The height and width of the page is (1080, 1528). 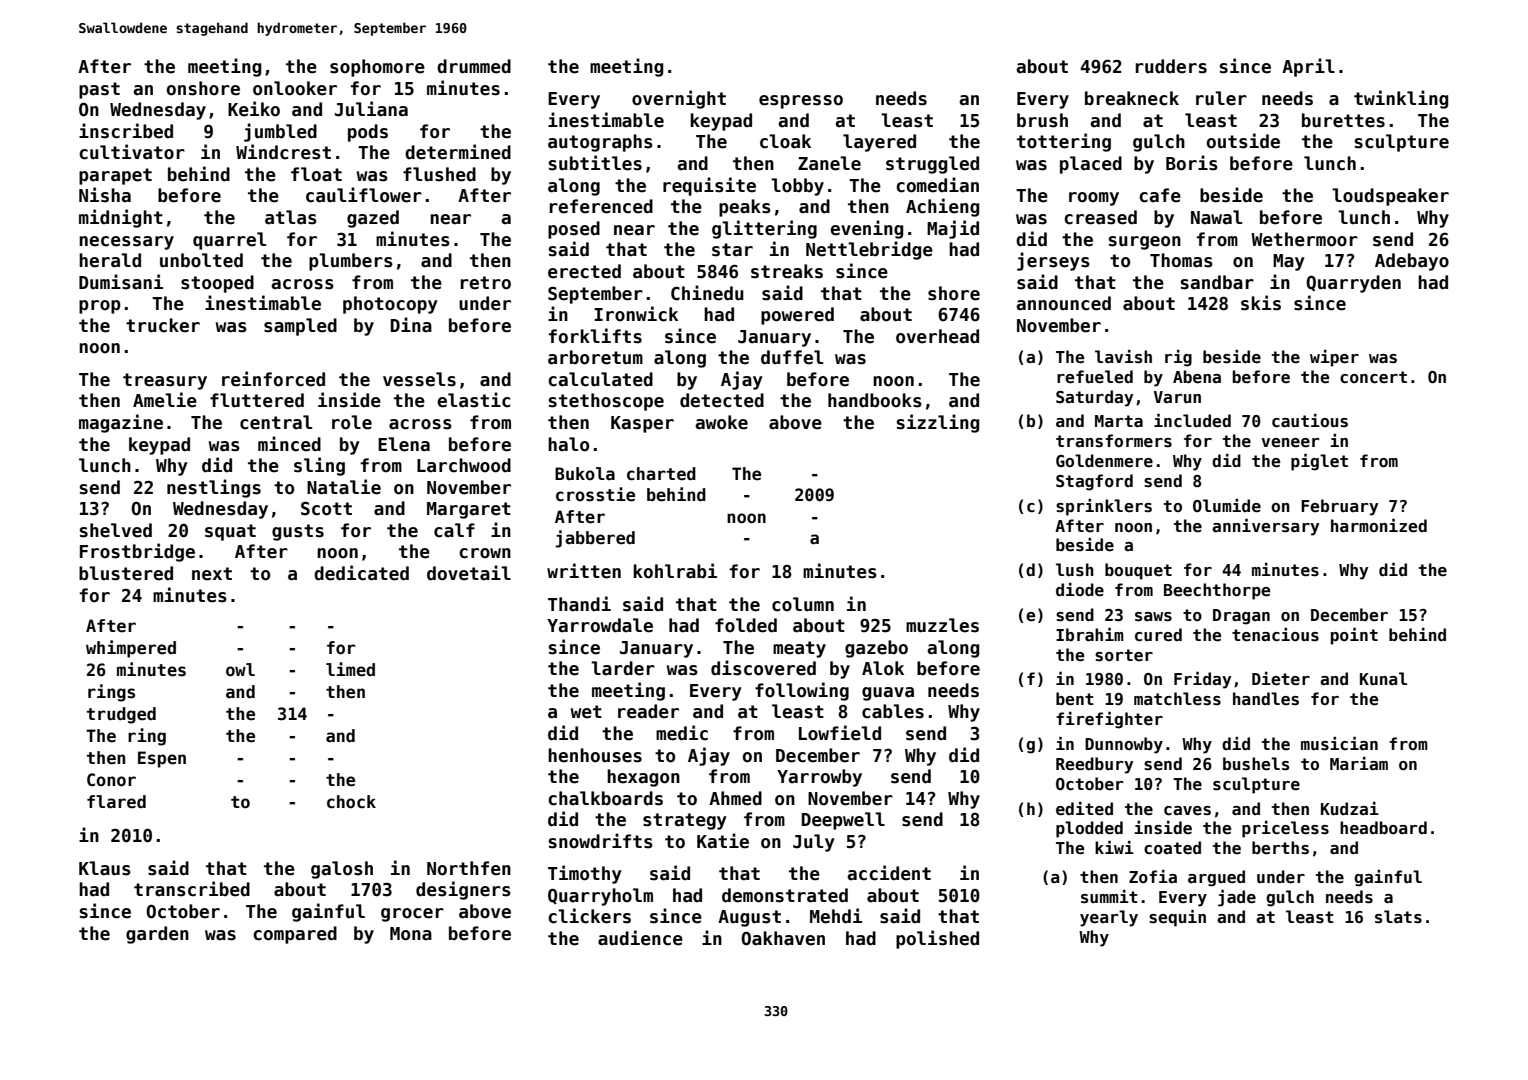 I want to click on sophomore, so click(x=377, y=68).
